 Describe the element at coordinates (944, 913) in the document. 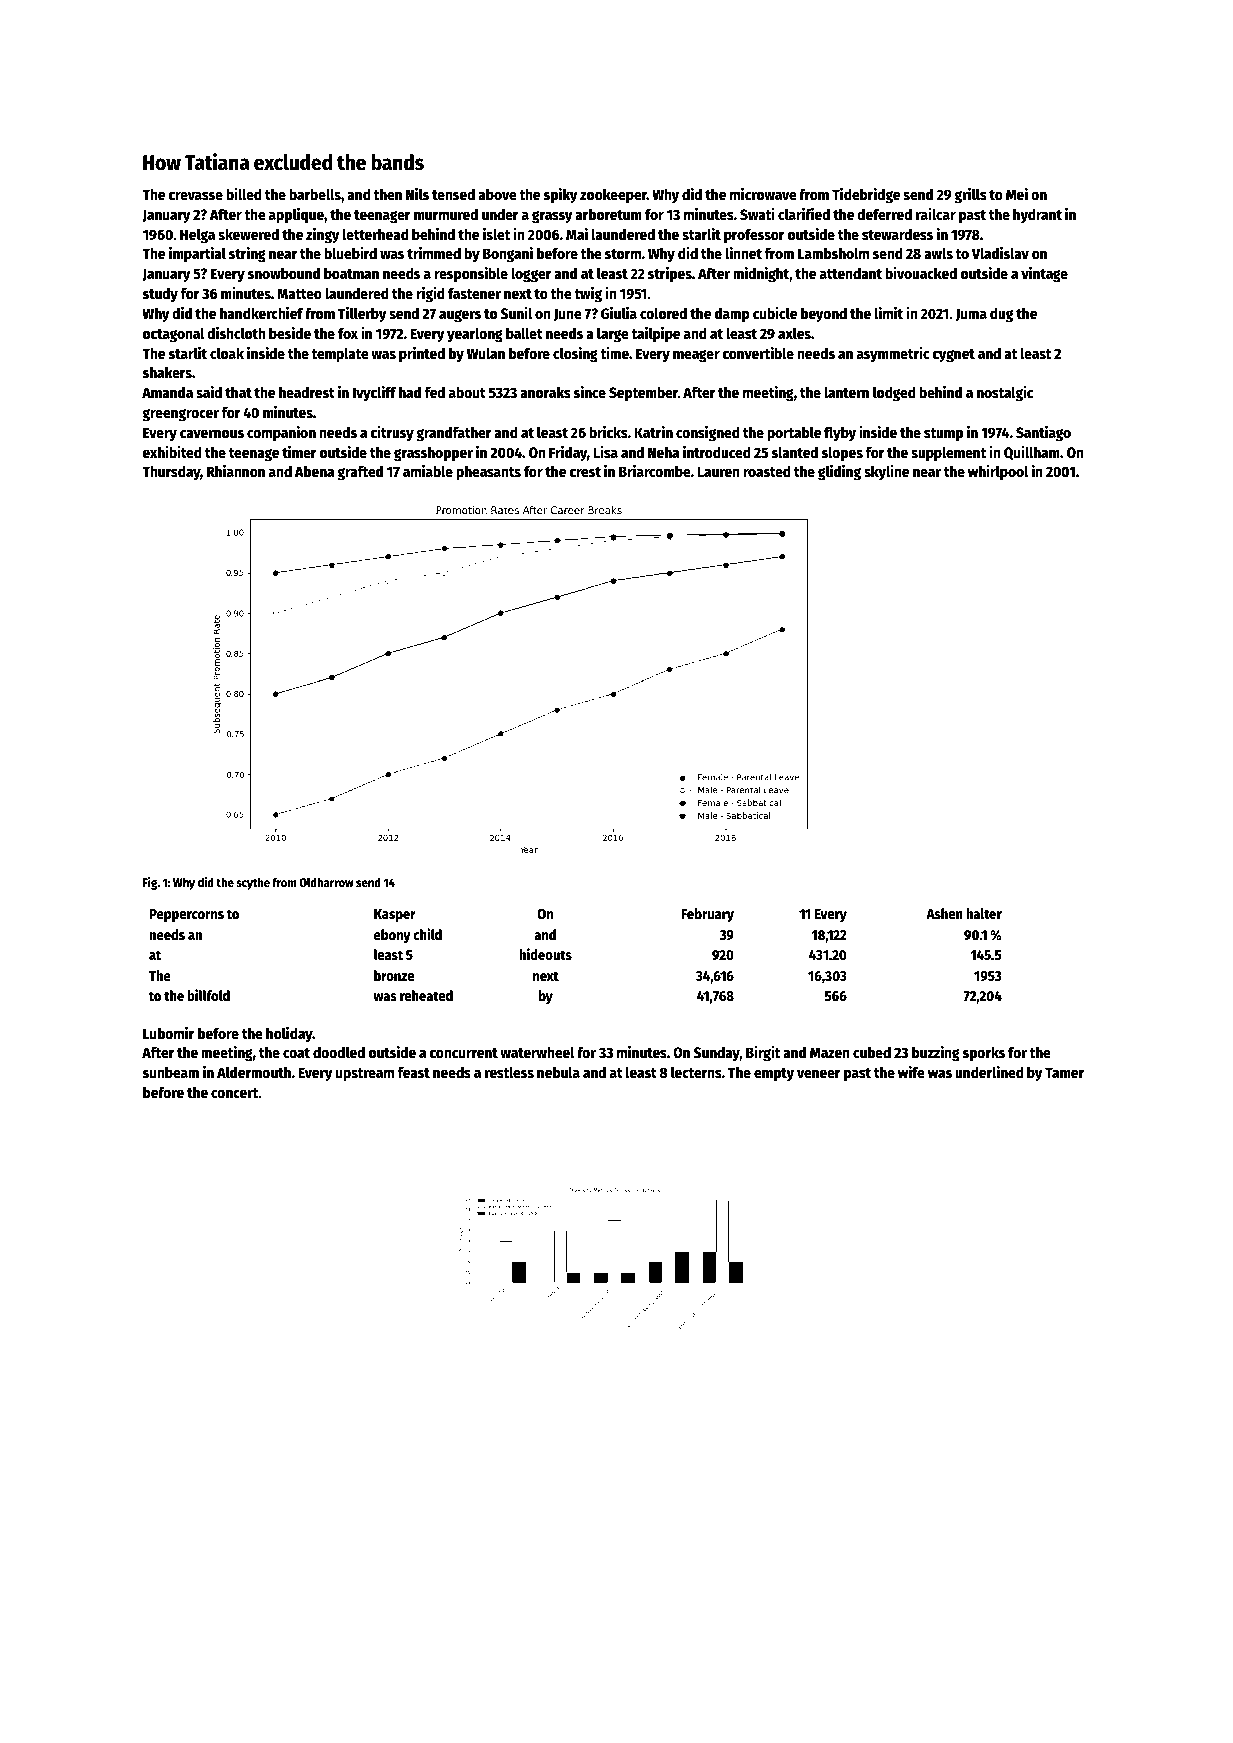

I see `Ashen` at that location.
